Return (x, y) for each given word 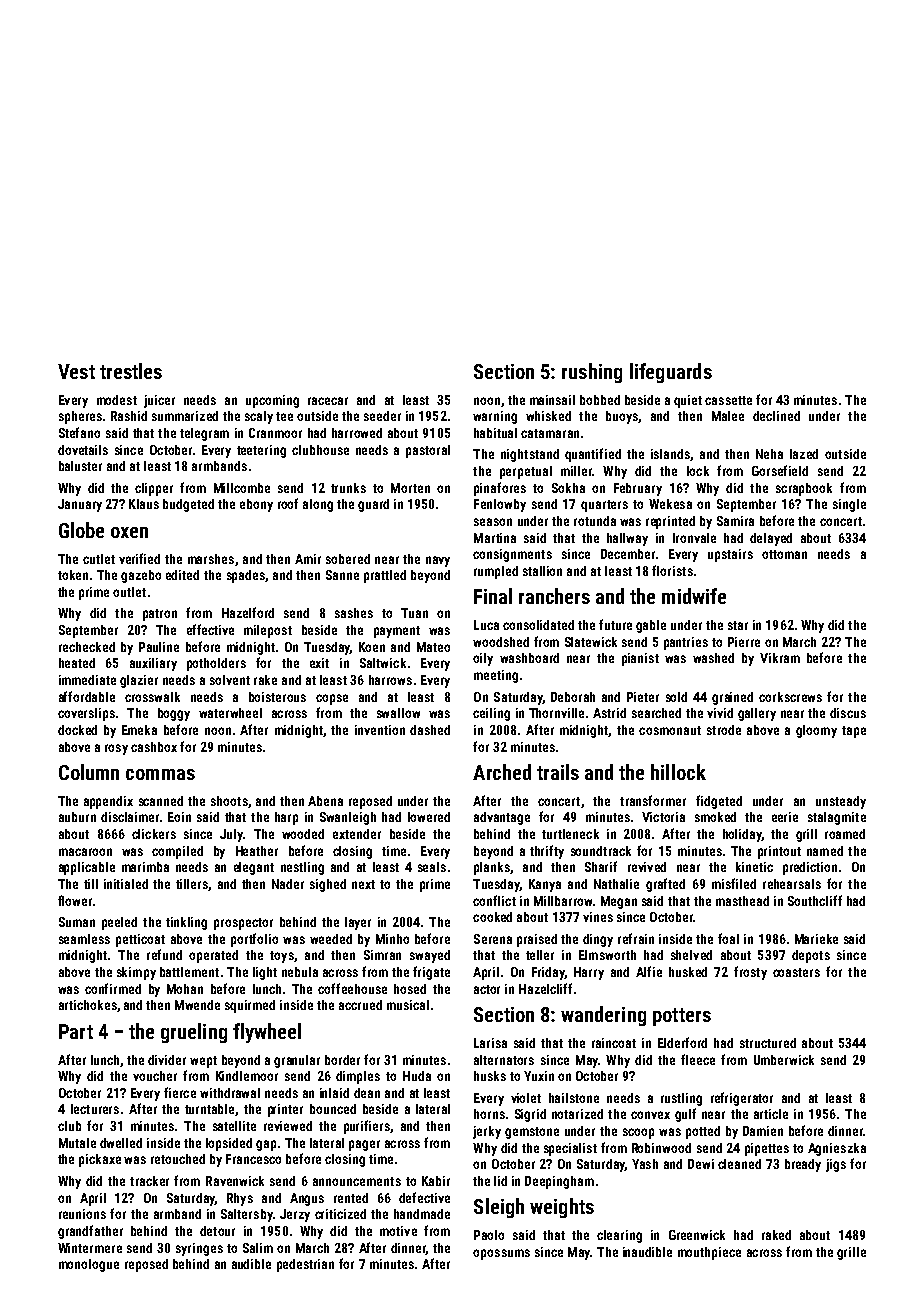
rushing (592, 373)
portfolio (254, 940)
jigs (836, 1165)
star (738, 625)
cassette (728, 400)
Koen (372, 647)
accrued (360, 1005)
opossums (501, 1254)
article (771, 1114)
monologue (89, 1265)
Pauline (159, 647)
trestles (131, 371)
